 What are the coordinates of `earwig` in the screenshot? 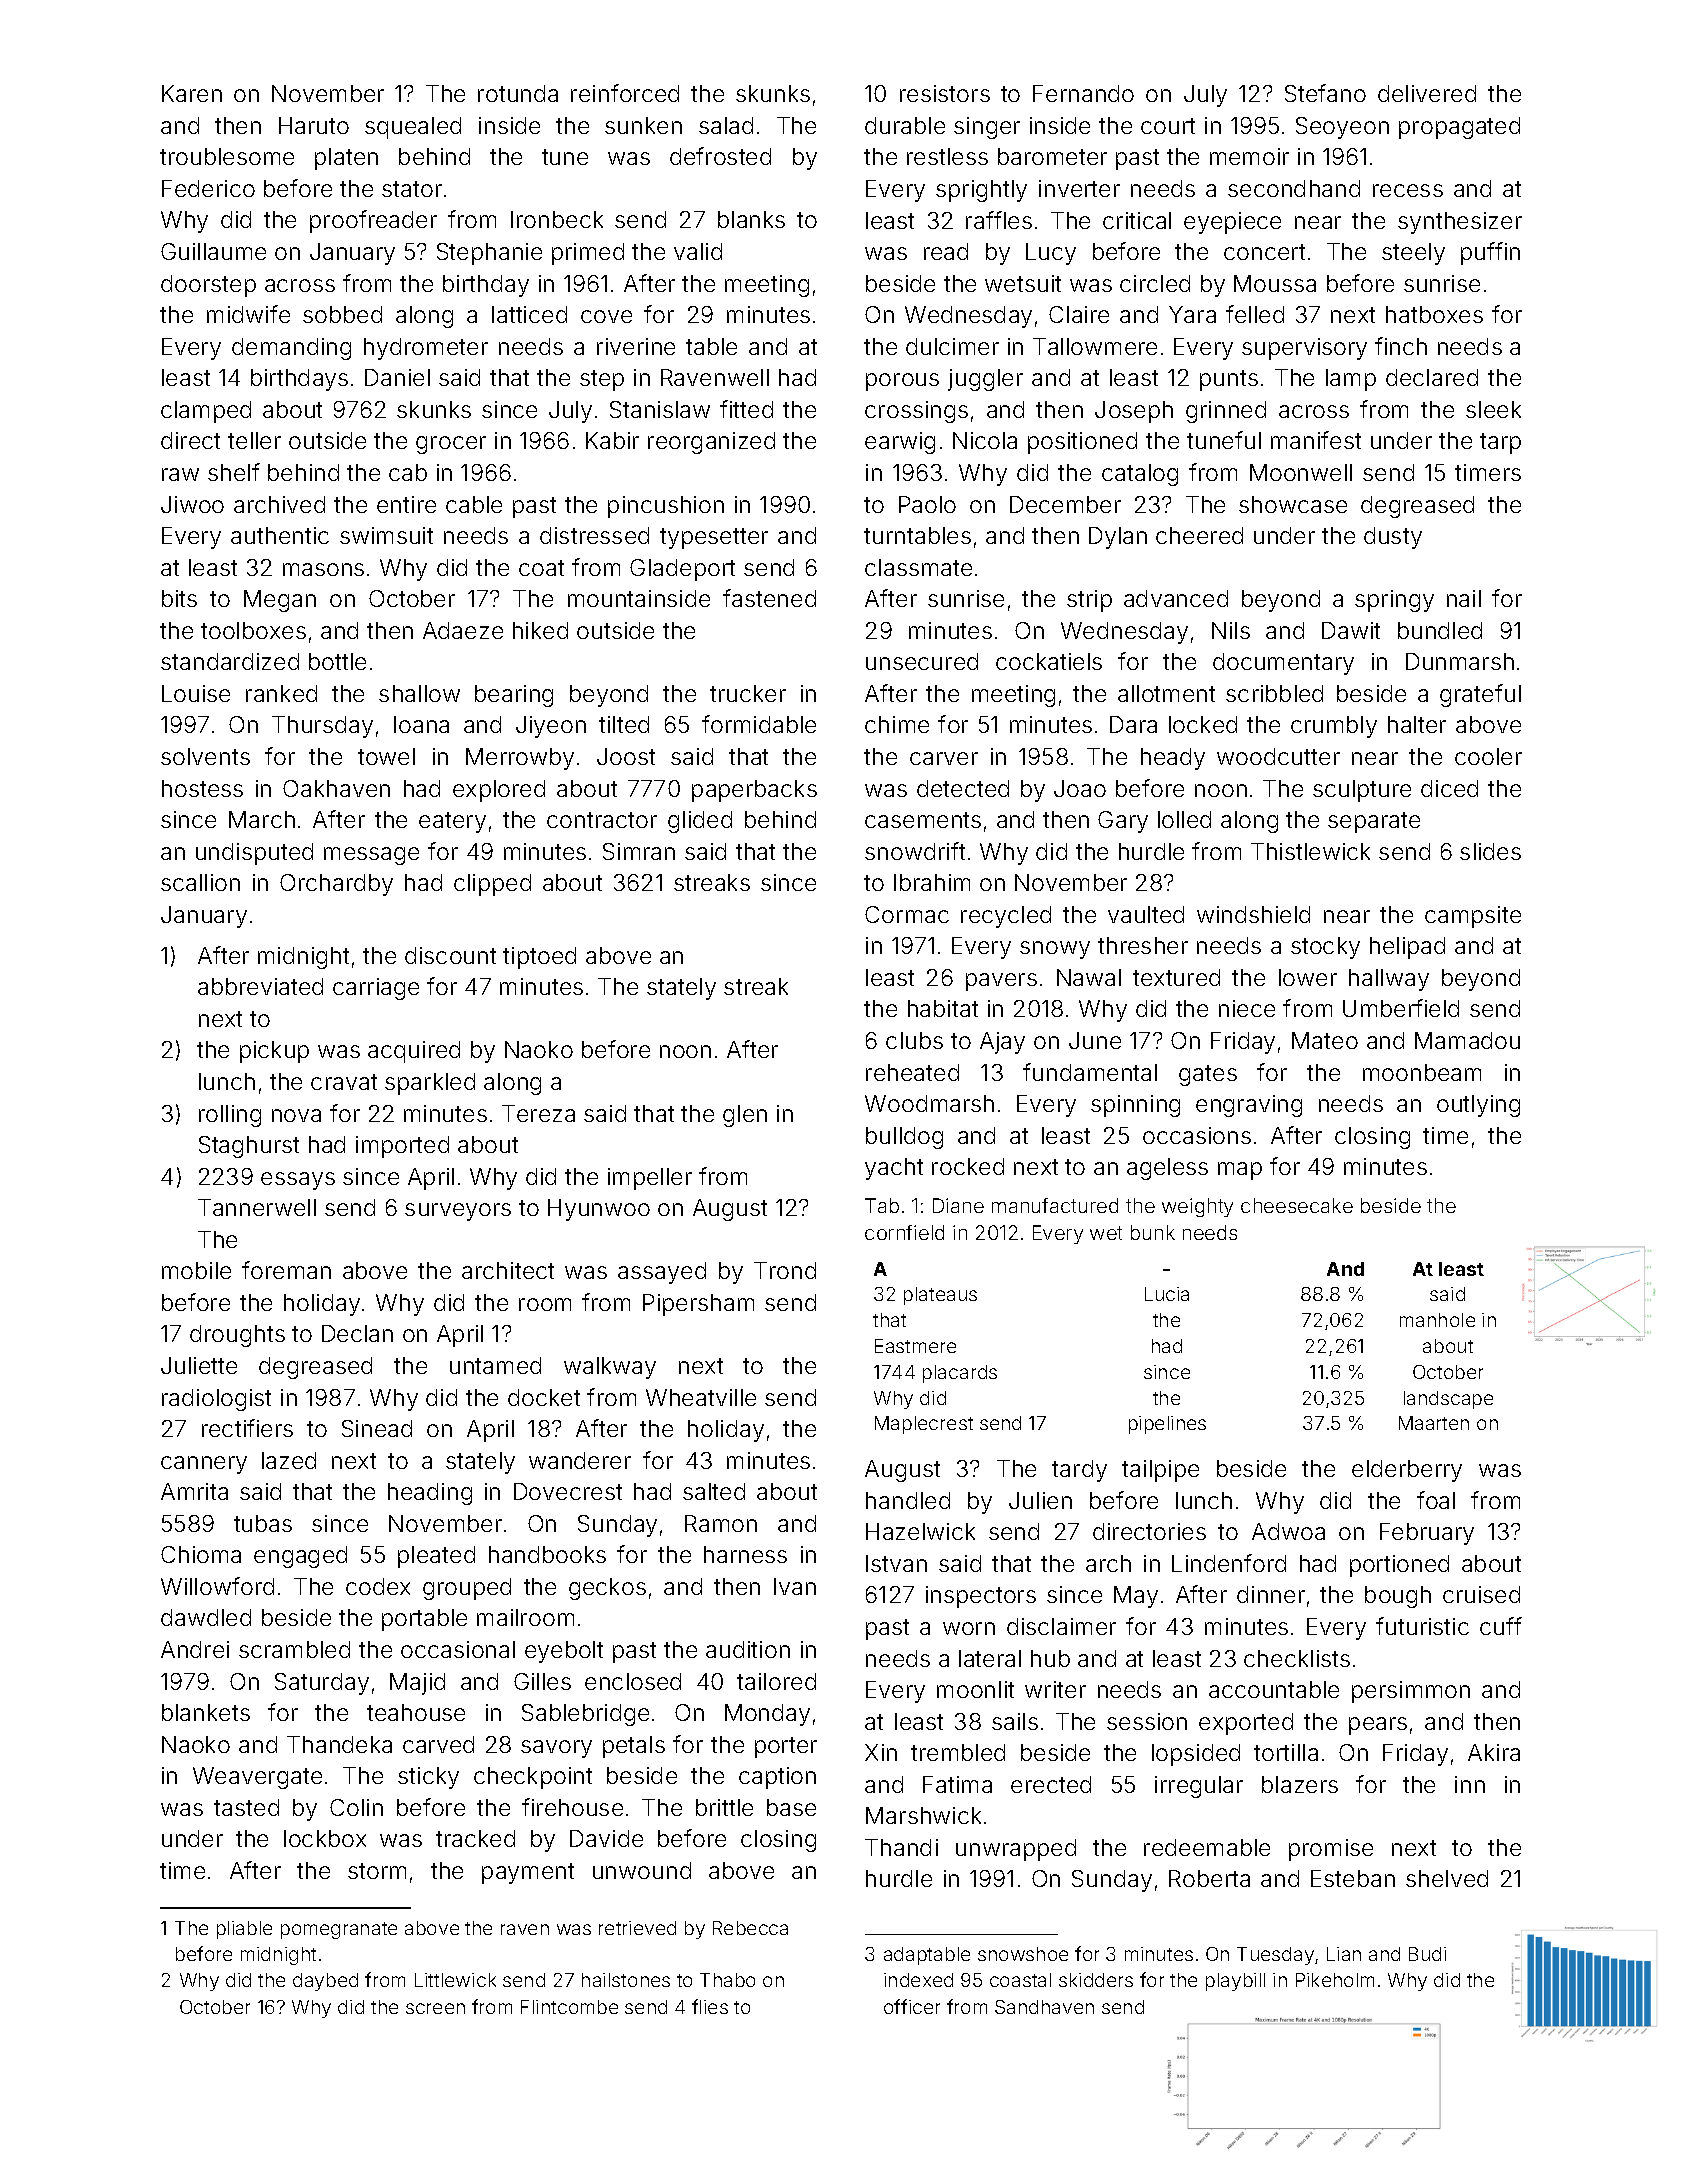 It's located at (900, 443).
